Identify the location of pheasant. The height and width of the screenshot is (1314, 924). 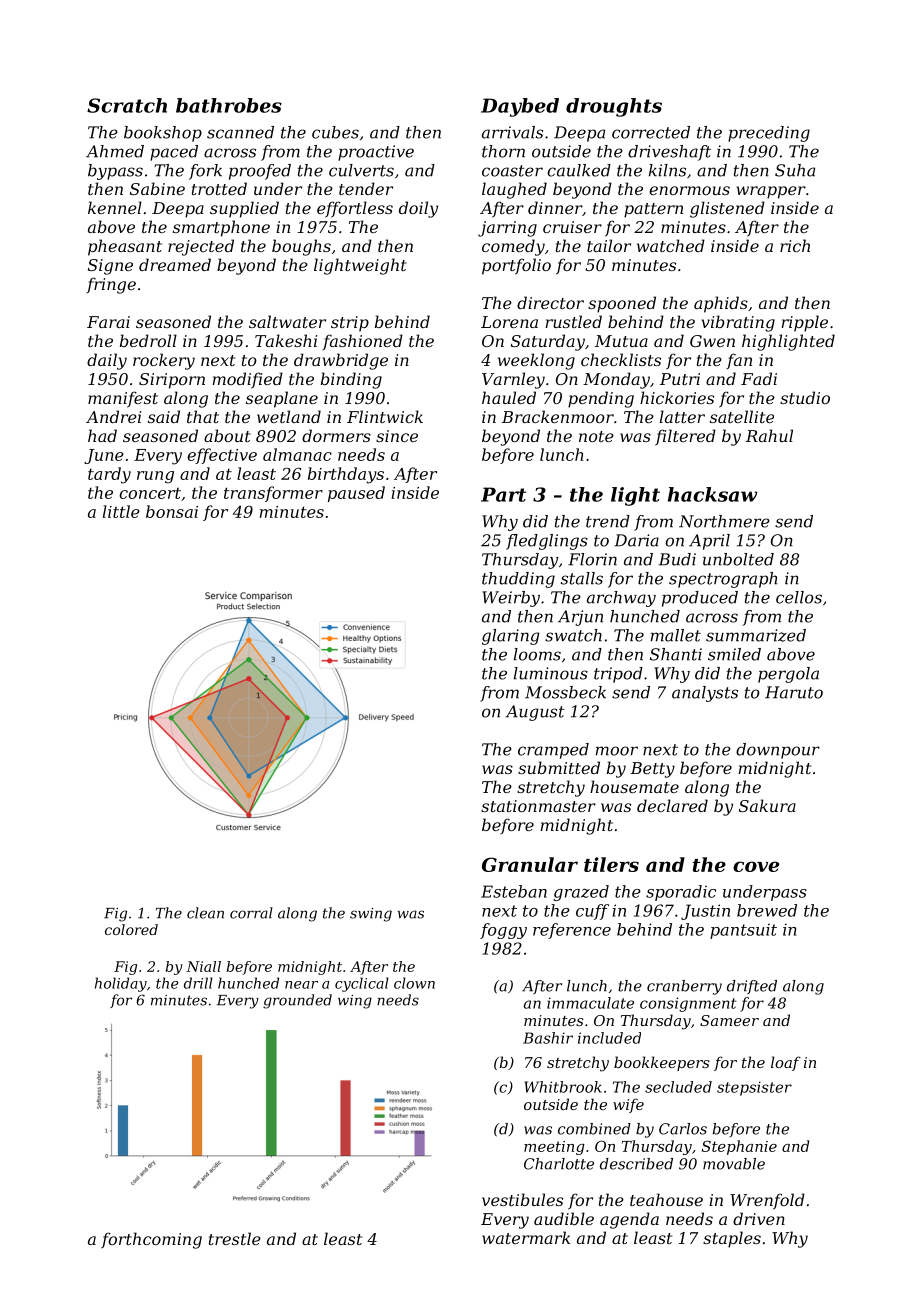
(125, 247).
